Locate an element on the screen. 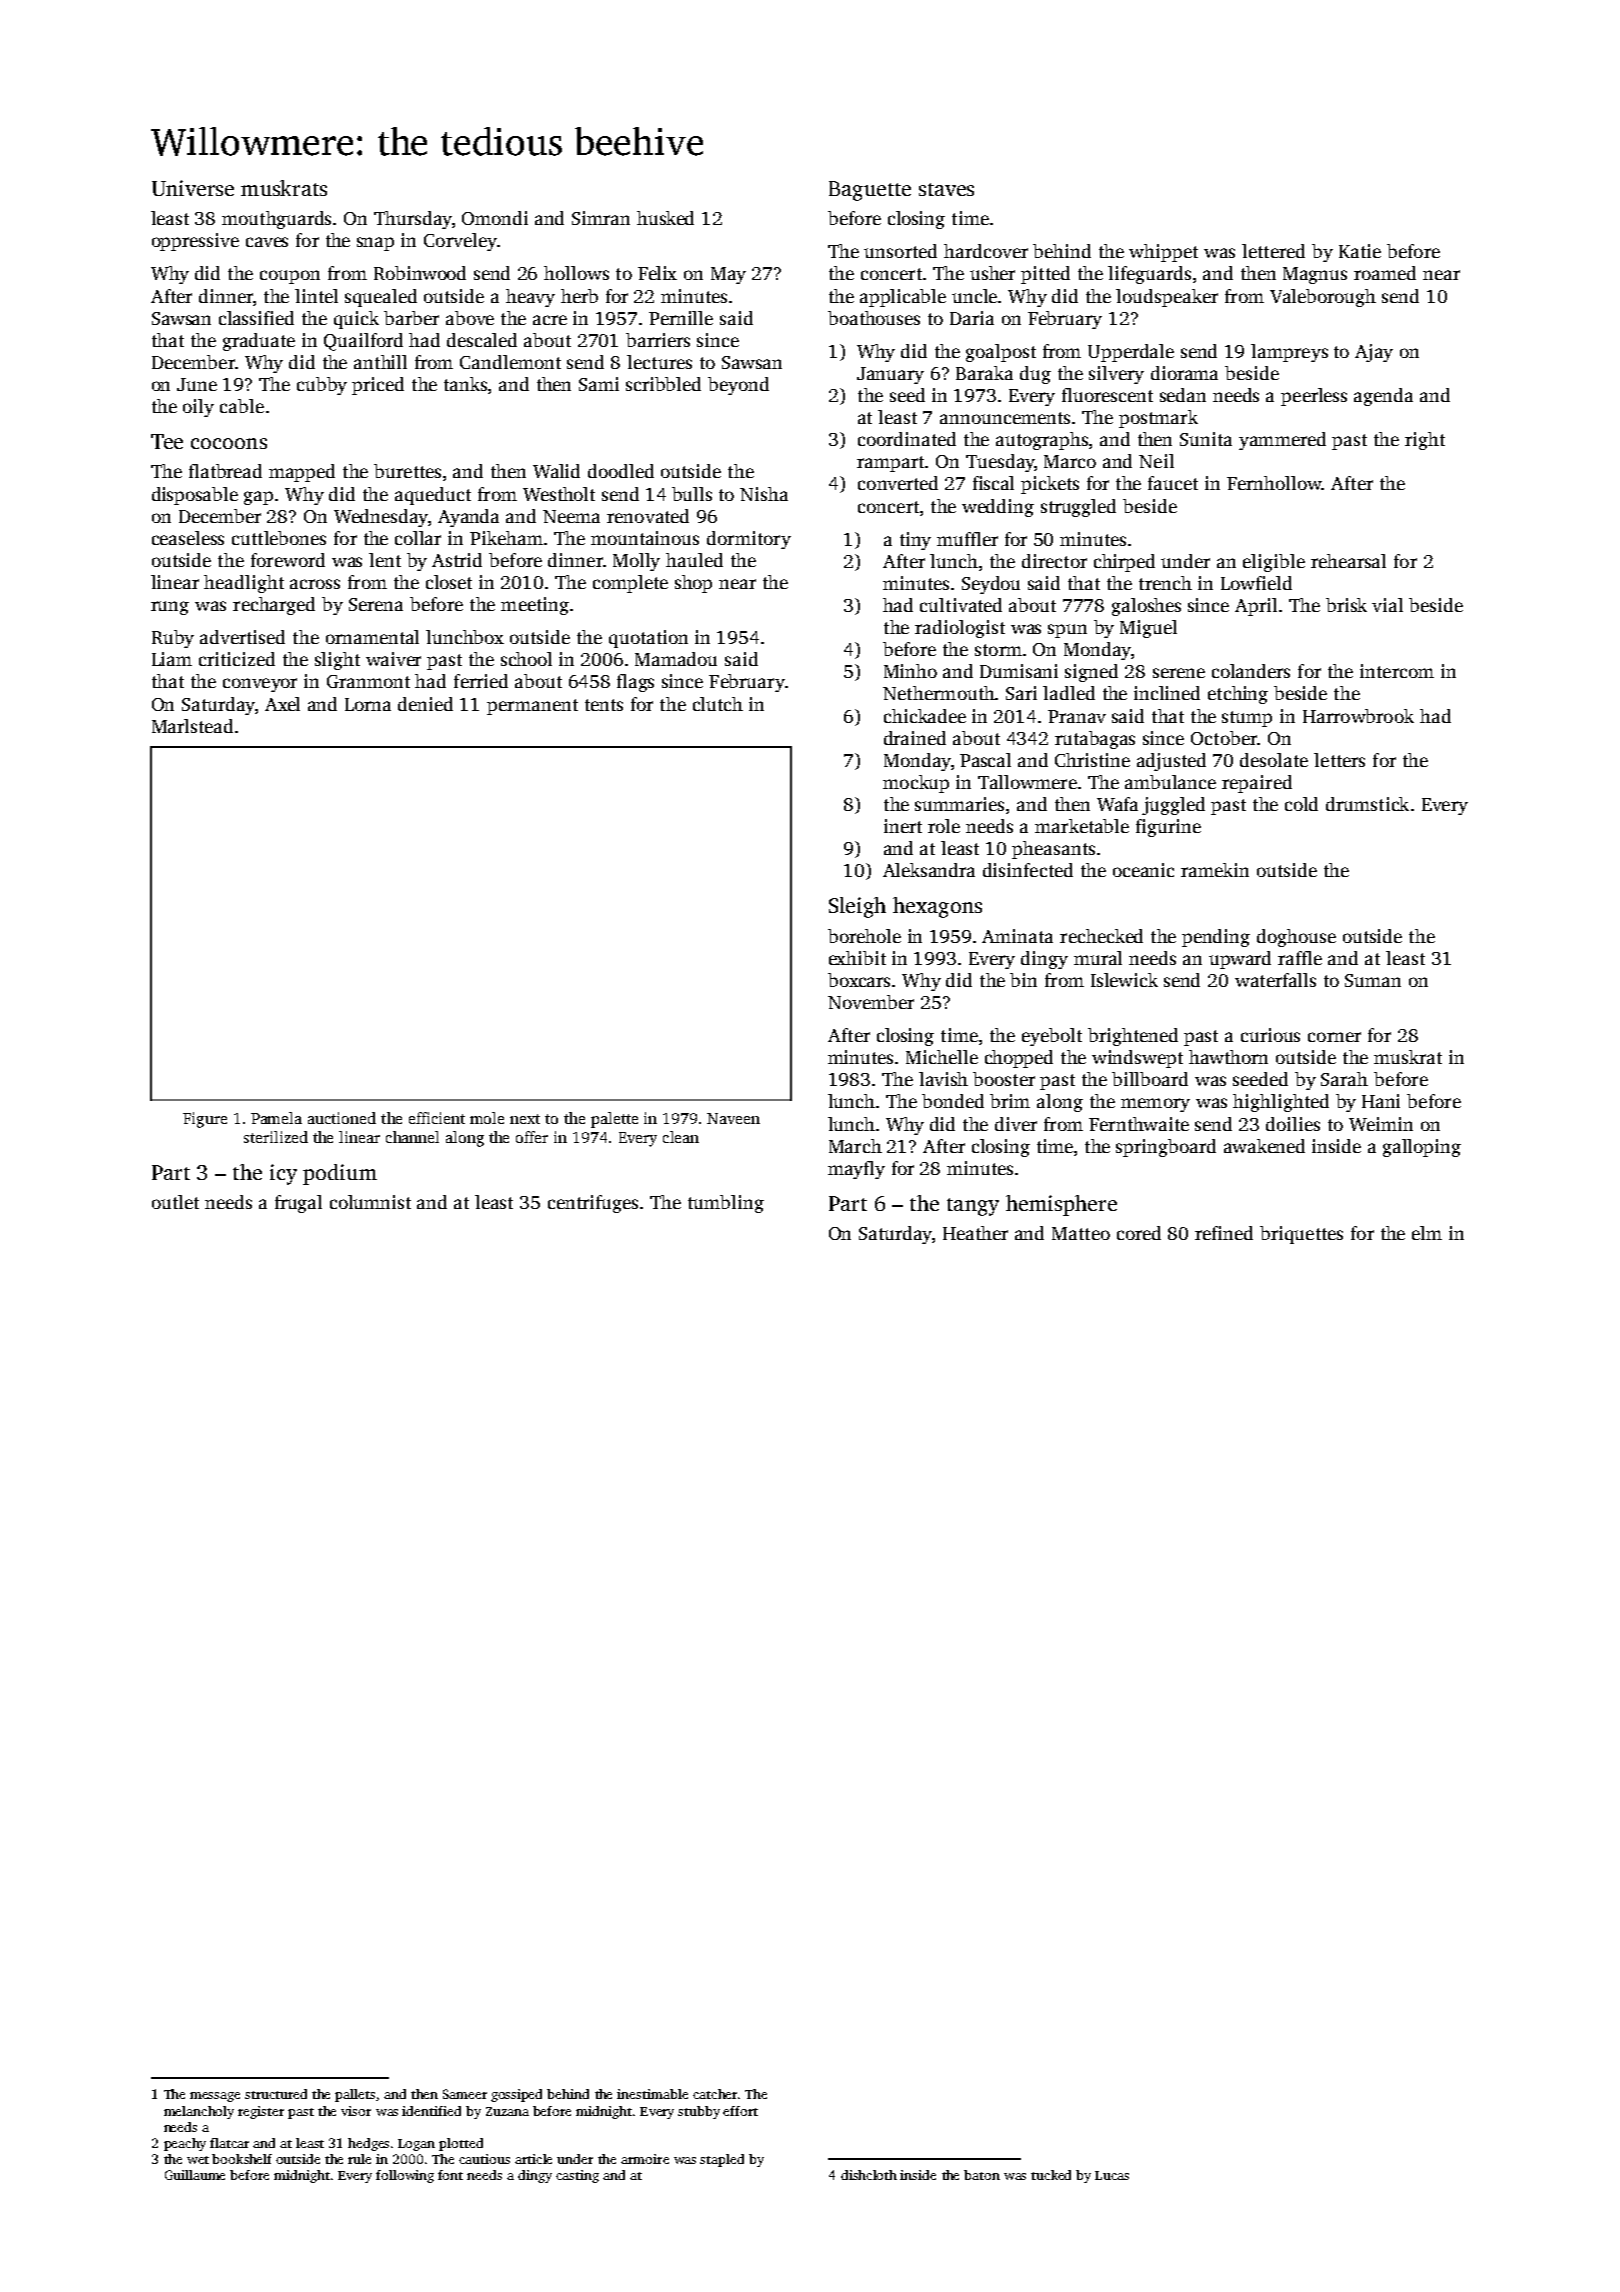  columnist is located at coordinates (370, 1202).
